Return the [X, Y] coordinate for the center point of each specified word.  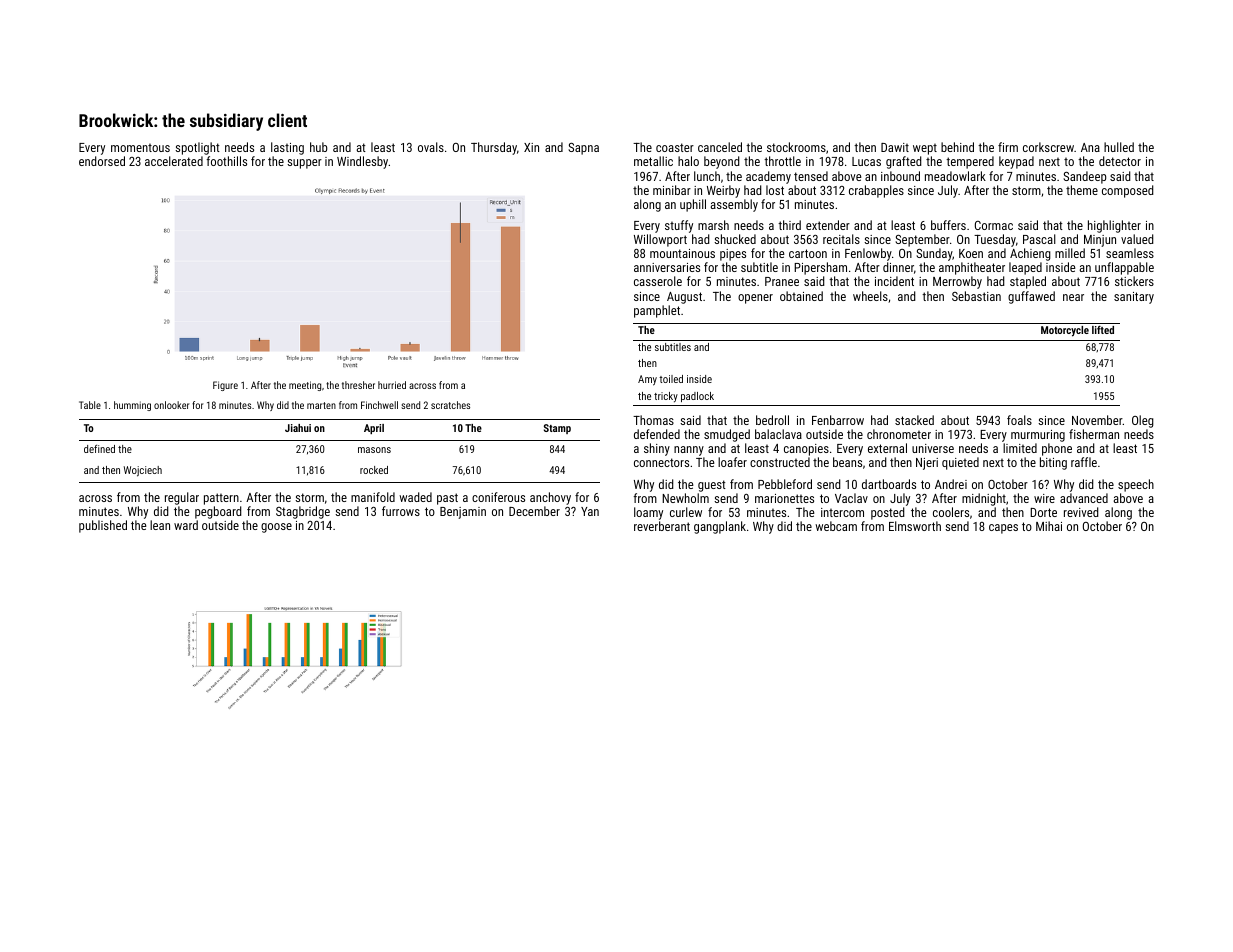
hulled [1119, 147]
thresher [358, 385]
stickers [1134, 281]
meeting [305, 386]
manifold [373, 497]
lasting [287, 148]
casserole [658, 281]
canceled [720, 147]
